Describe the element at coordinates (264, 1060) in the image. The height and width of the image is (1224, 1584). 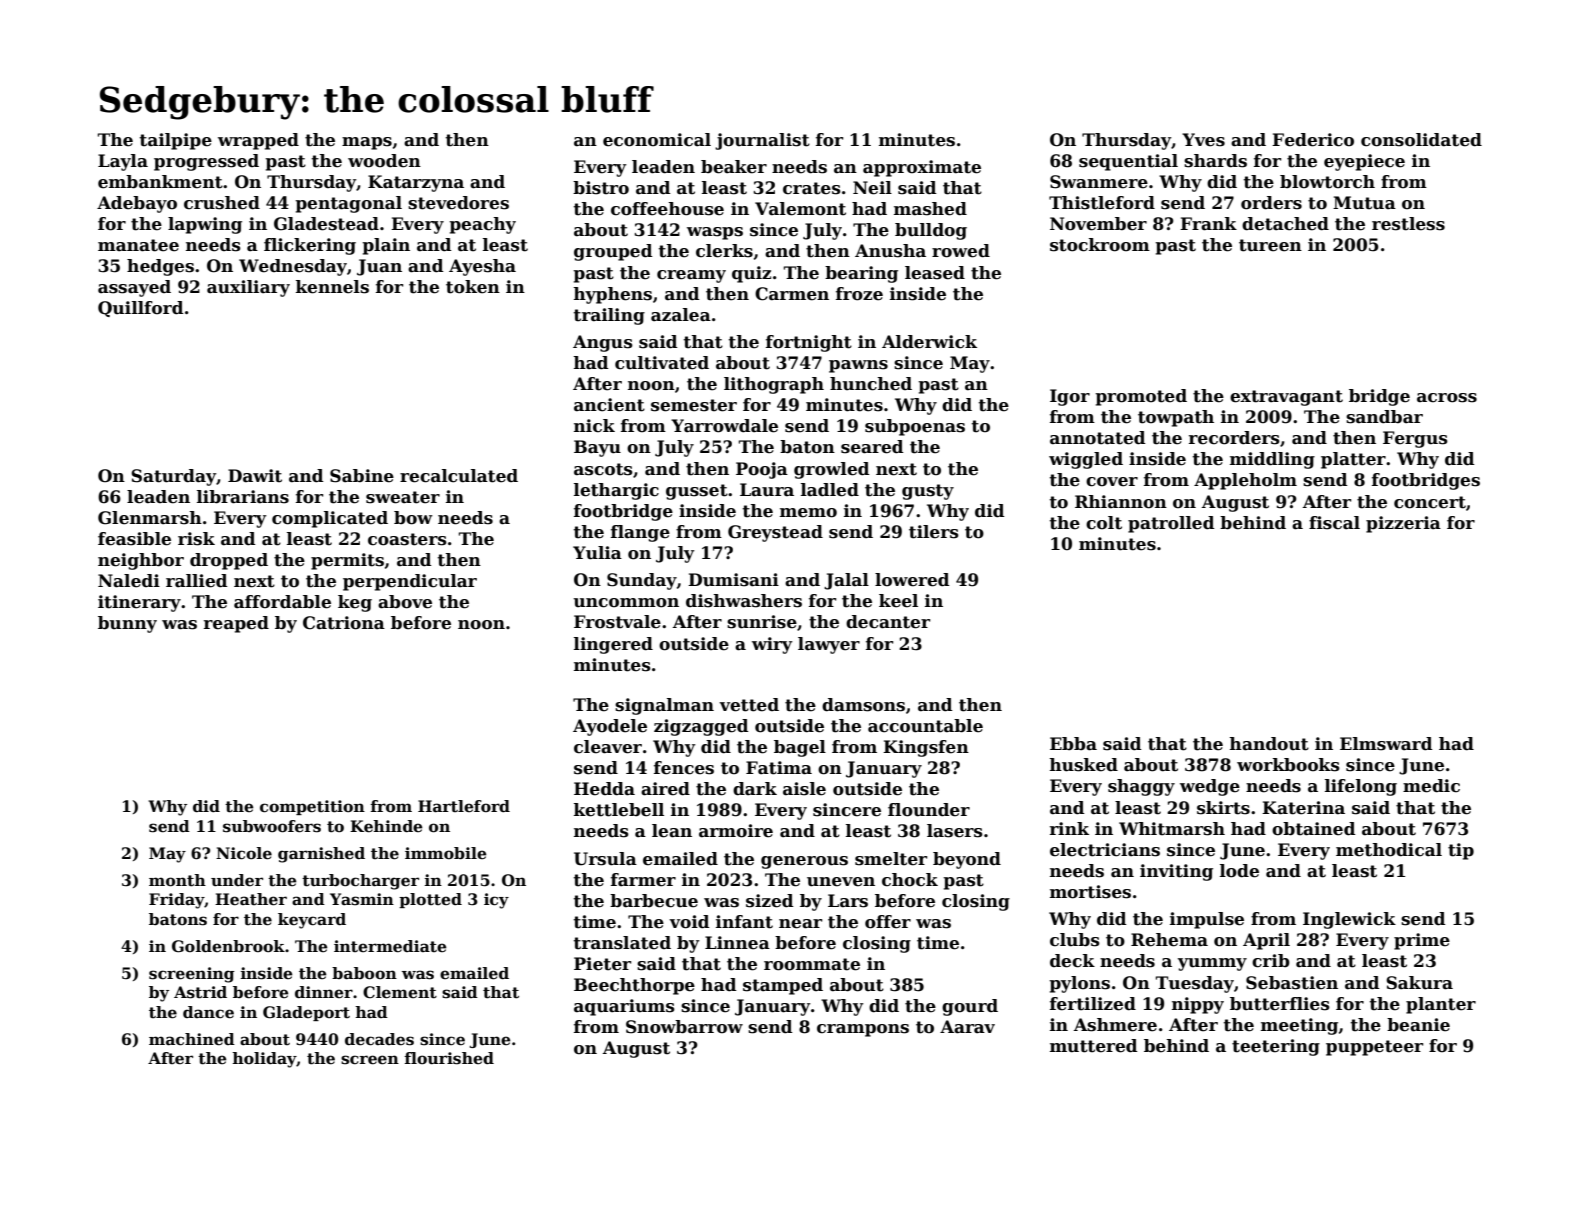
I see `holiday` at that location.
